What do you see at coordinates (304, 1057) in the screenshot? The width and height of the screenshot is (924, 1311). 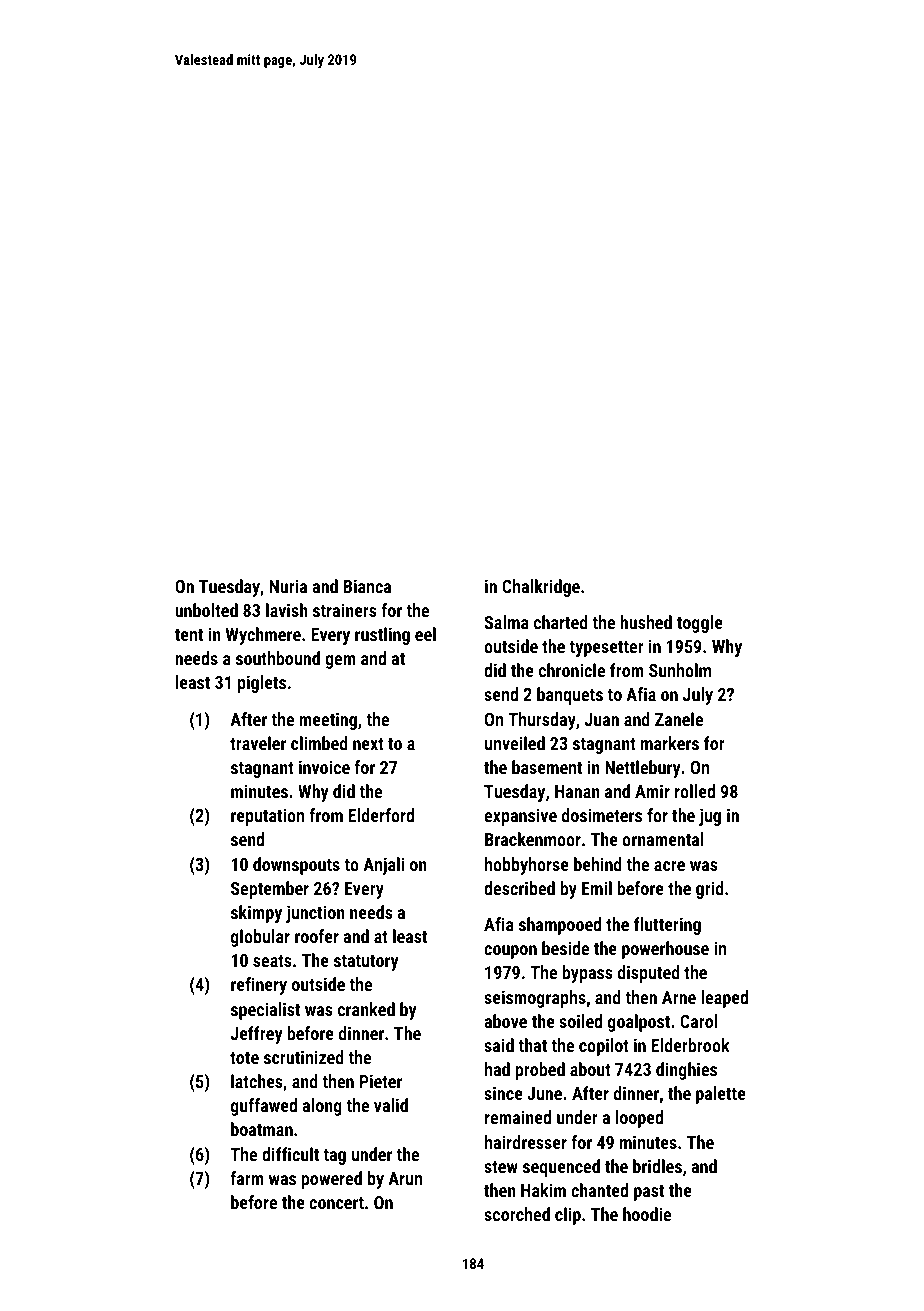 I see `scrutinized` at bounding box center [304, 1057].
